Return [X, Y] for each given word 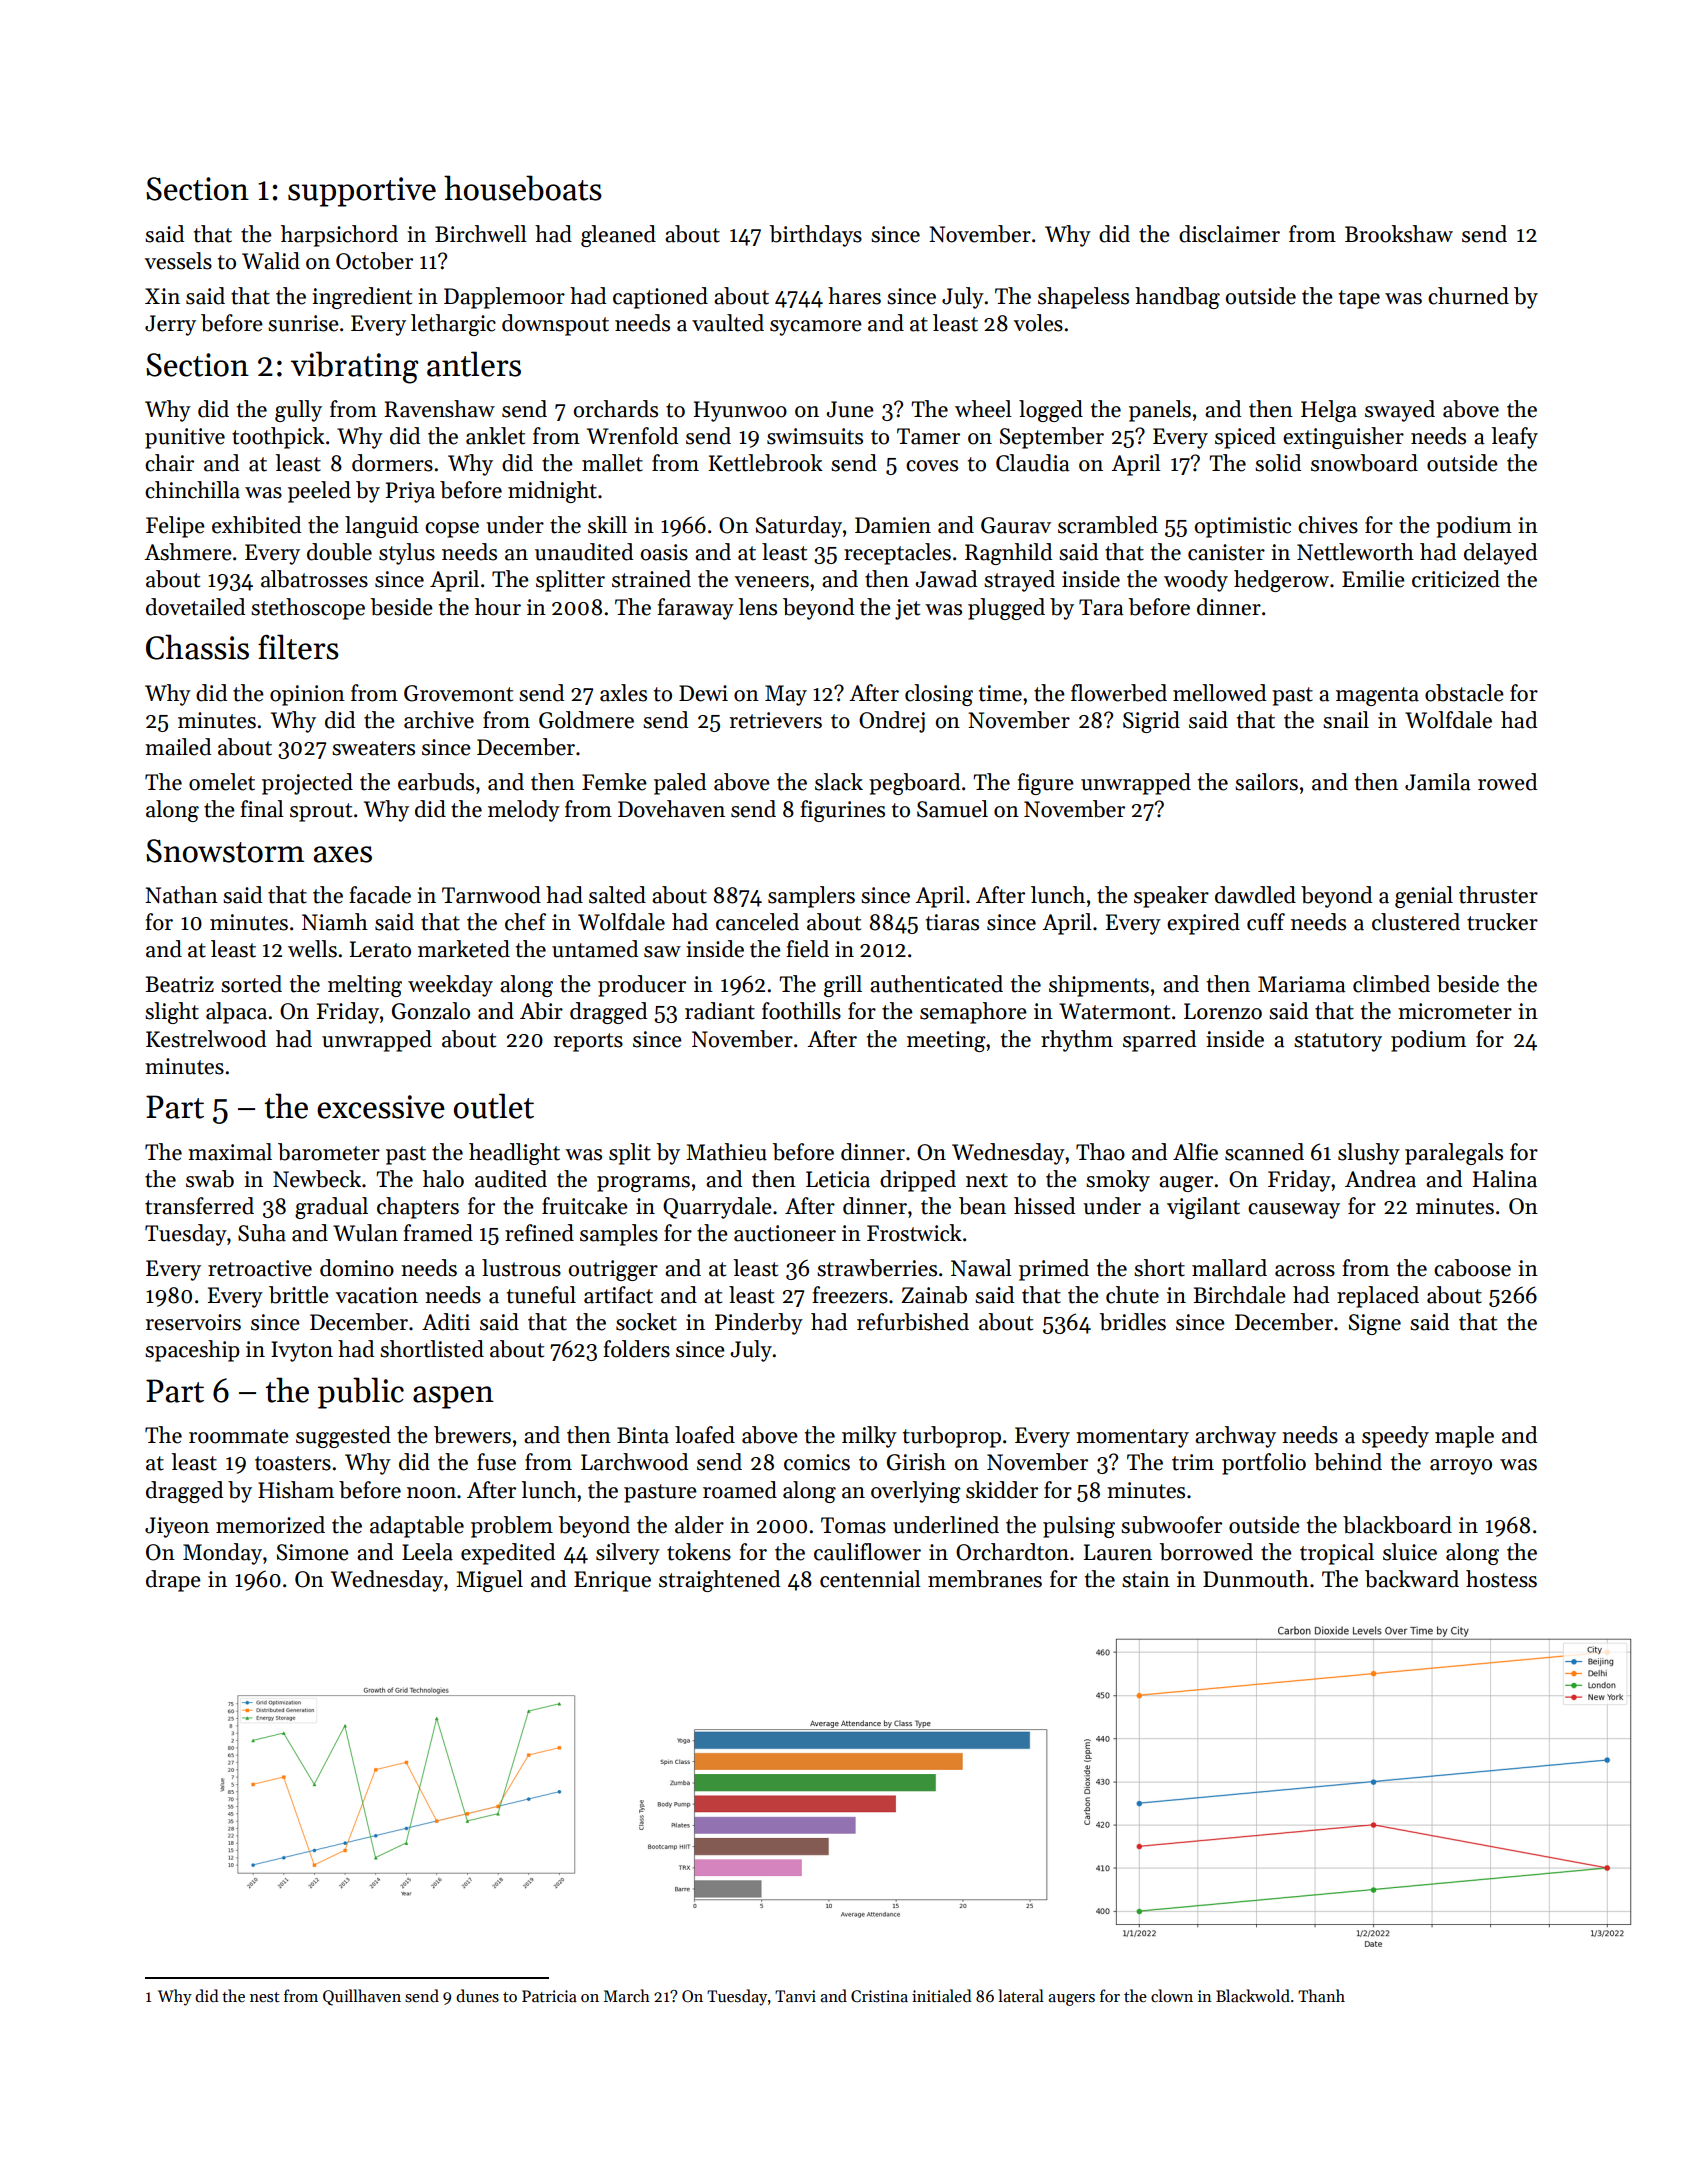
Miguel [489, 1581]
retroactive [260, 1268]
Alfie [1195, 1152]
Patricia [549, 1996]
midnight [552, 492]
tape [1359, 299]
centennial [870, 1579]
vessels [178, 261]
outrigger [613, 1270]
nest [265, 1997]
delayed [1500, 554]
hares [854, 296]
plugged [1006, 609]
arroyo [1461, 1467]
